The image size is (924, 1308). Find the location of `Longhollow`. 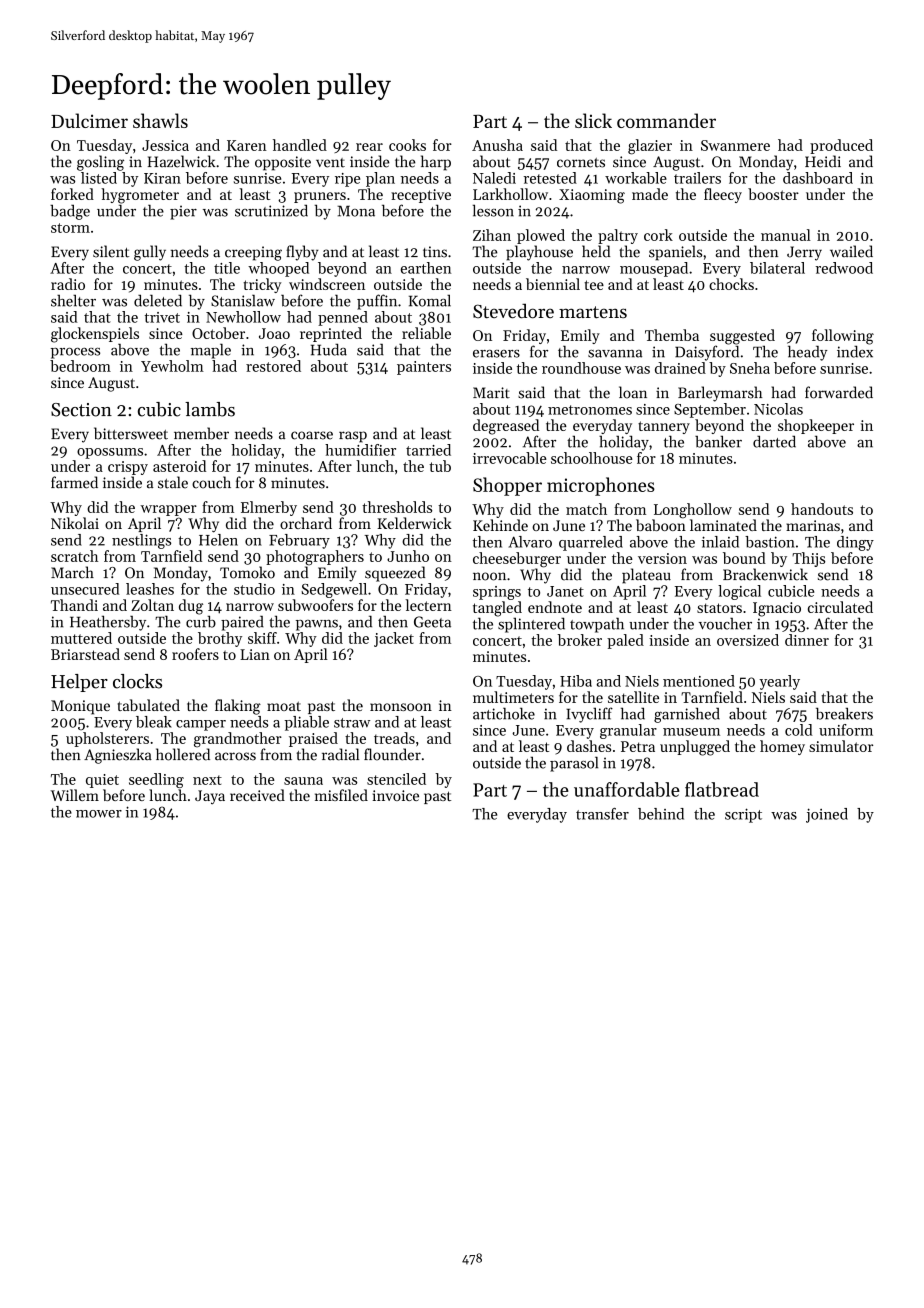

Longhollow is located at coordinates (693, 511).
